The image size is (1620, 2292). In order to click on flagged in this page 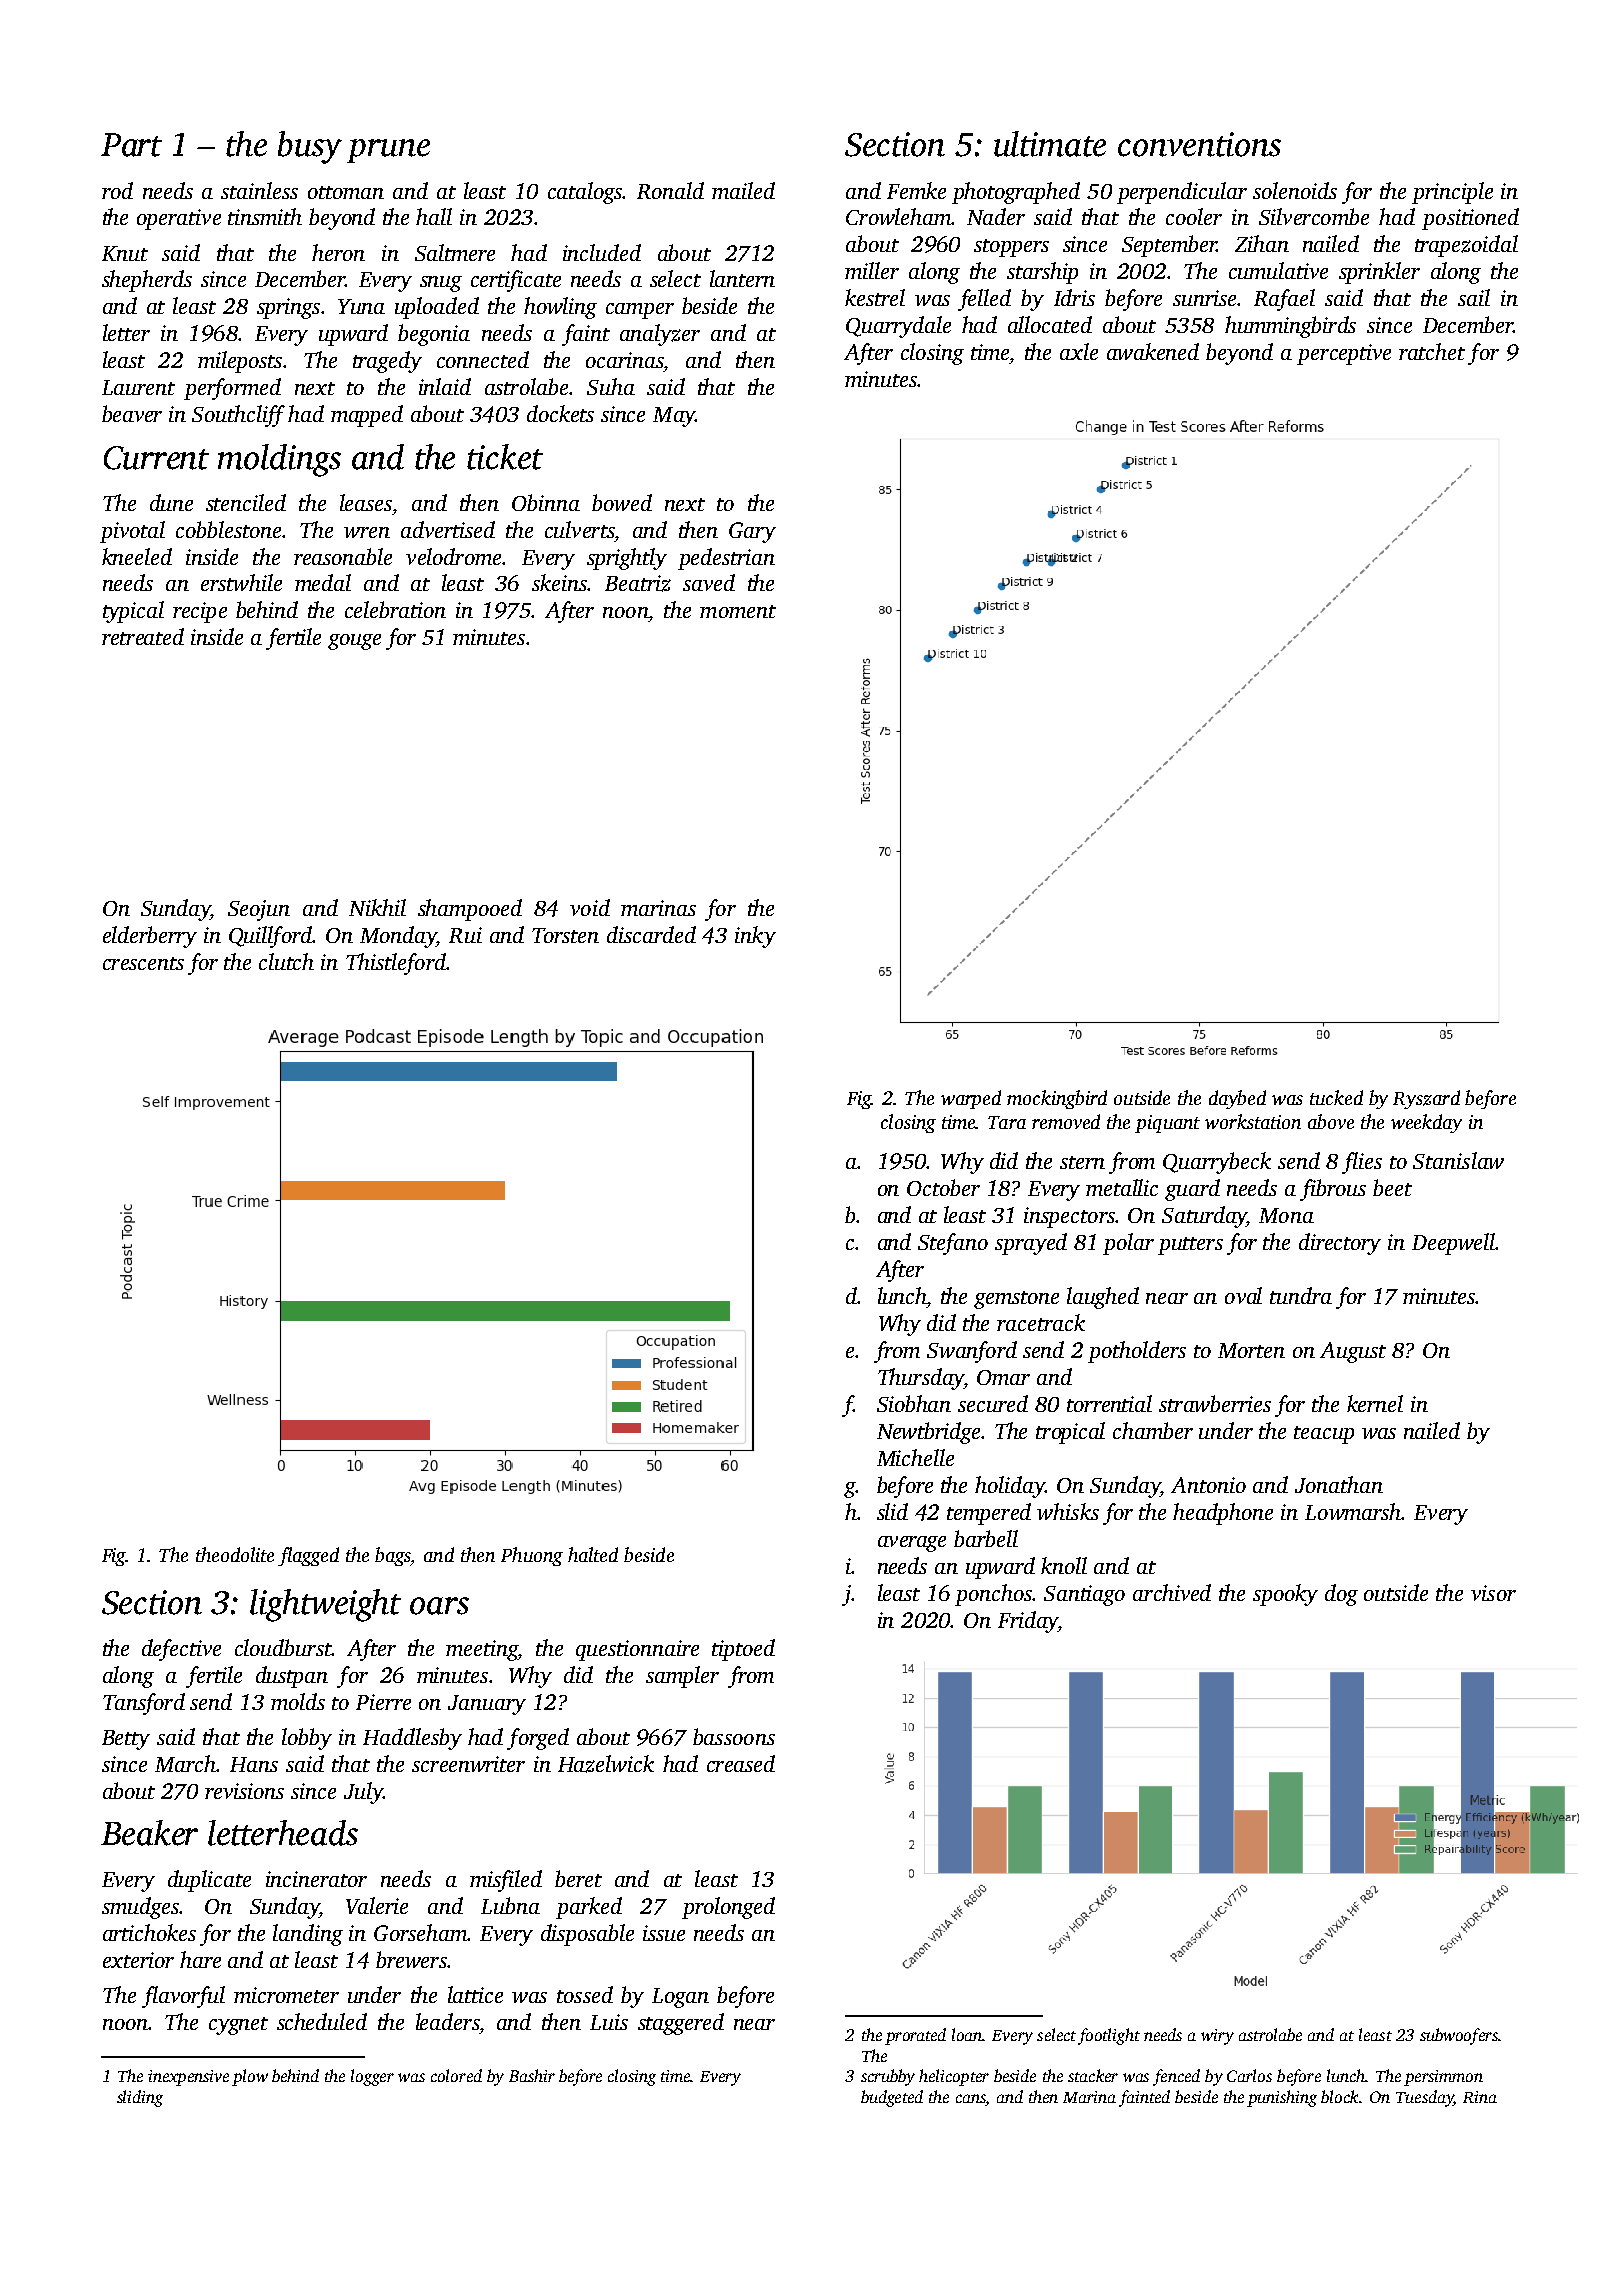, I will do `click(308, 1556)`.
